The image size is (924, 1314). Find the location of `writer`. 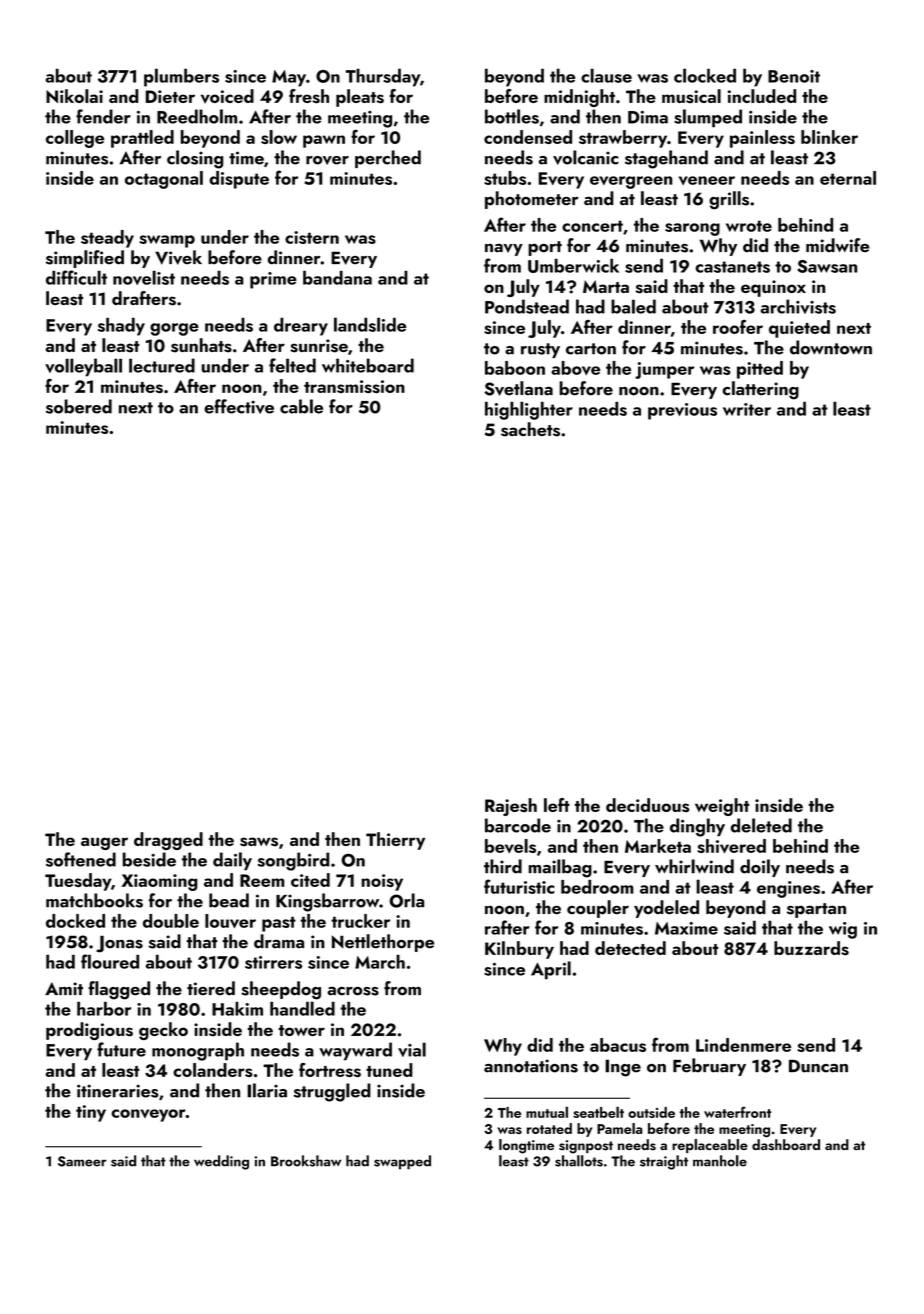

writer is located at coordinates (747, 409).
